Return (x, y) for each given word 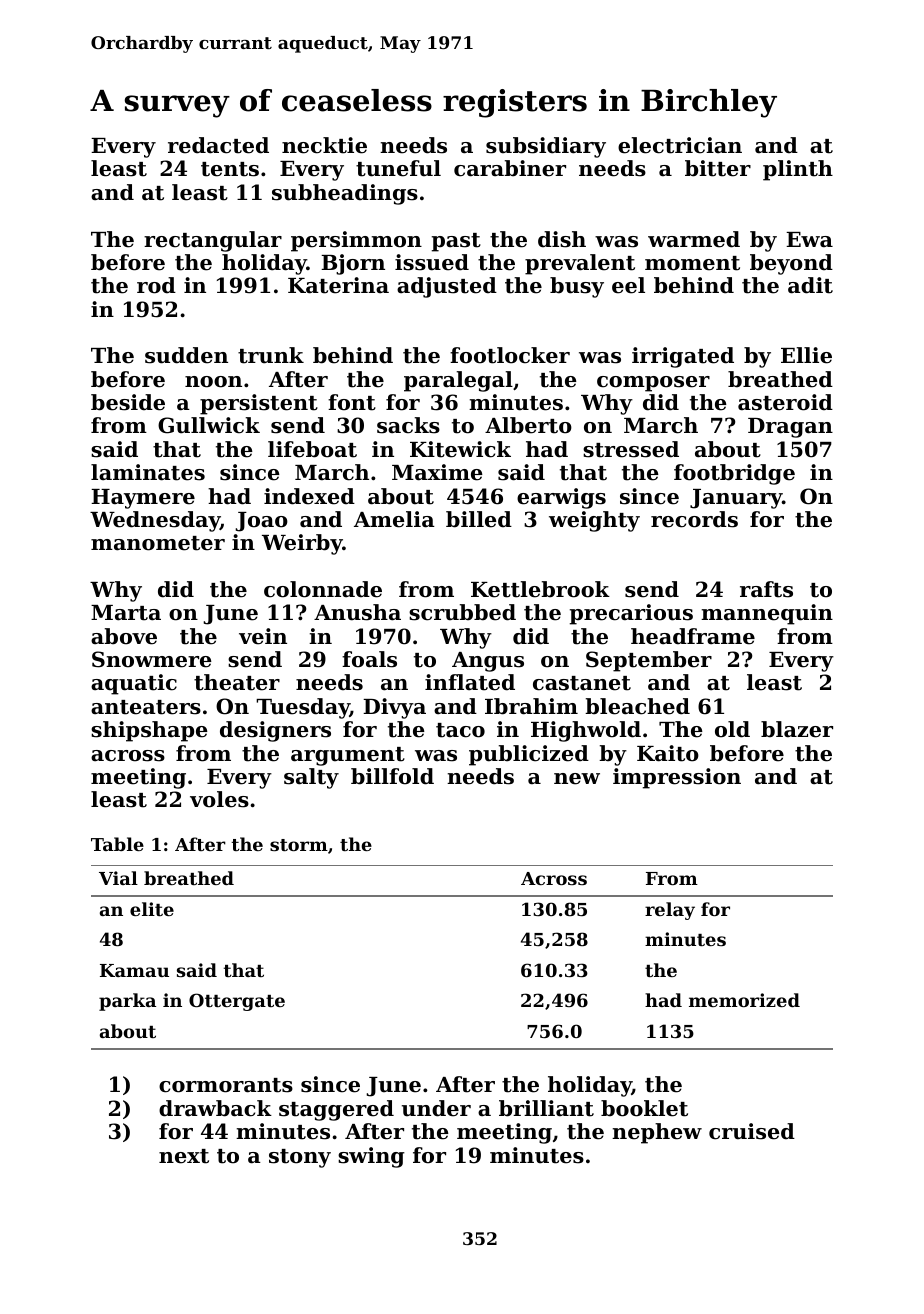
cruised (752, 1131)
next (184, 1156)
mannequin (767, 614)
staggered (336, 1110)
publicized (529, 755)
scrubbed (462, 612)
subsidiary (546, 147)
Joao (261, 522)
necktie (324, 145)
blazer (797, 729)
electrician (680, 145)
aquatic (134, 684)
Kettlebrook (540, 589)
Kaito (668, 753)
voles (219, 799)
